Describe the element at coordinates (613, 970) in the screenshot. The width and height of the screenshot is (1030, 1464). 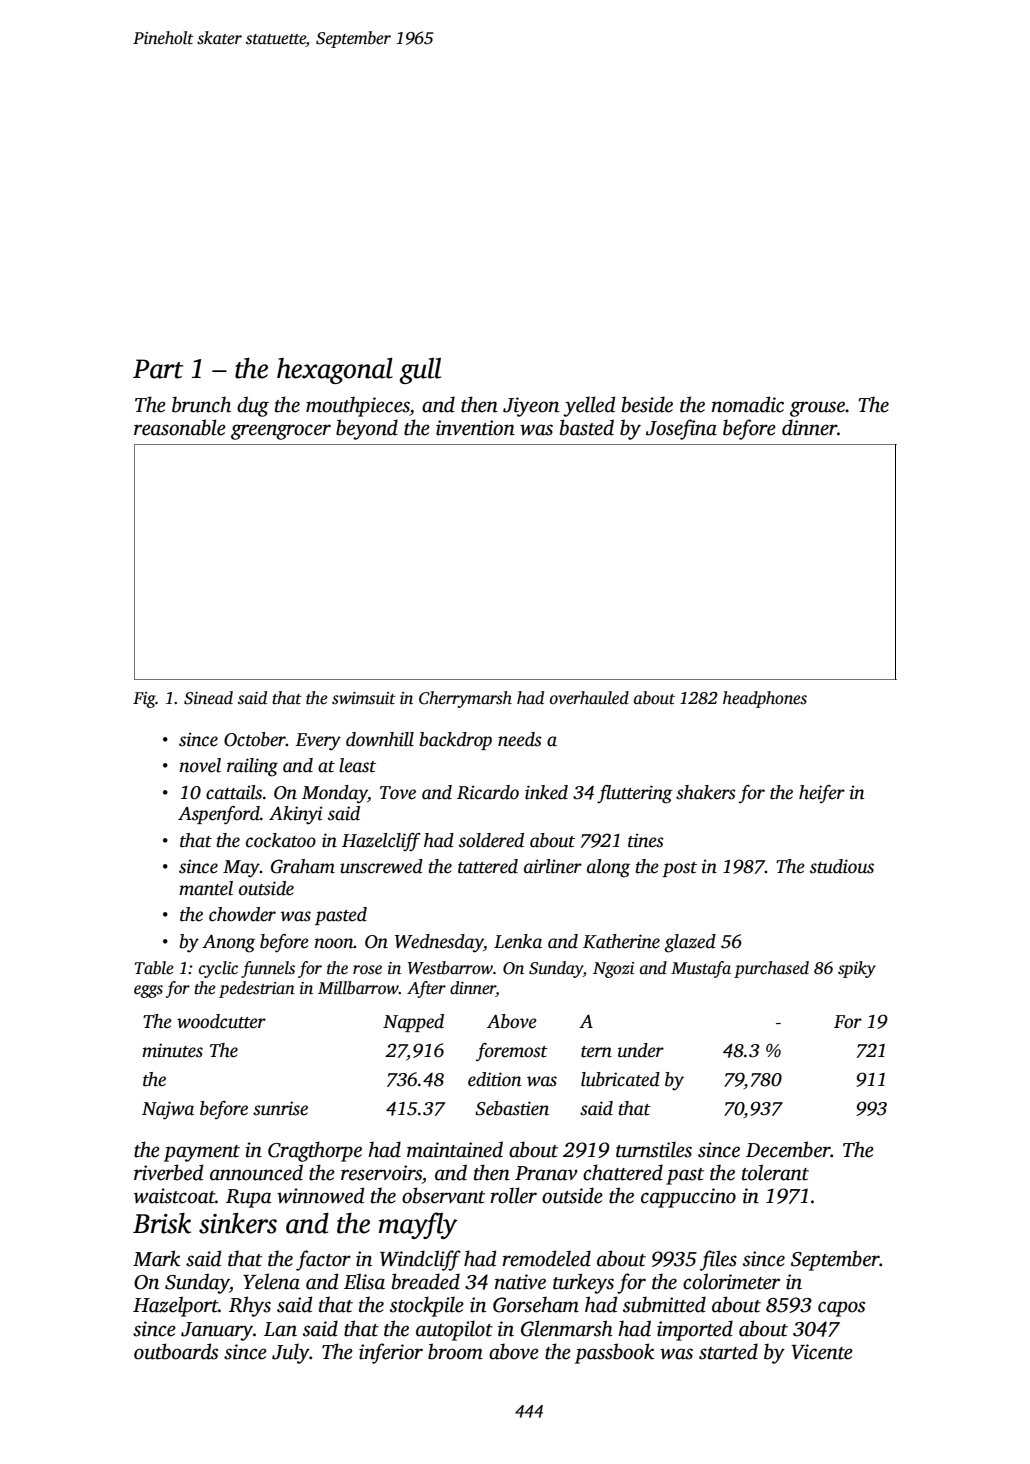
I see `Ngozi` at that location.
